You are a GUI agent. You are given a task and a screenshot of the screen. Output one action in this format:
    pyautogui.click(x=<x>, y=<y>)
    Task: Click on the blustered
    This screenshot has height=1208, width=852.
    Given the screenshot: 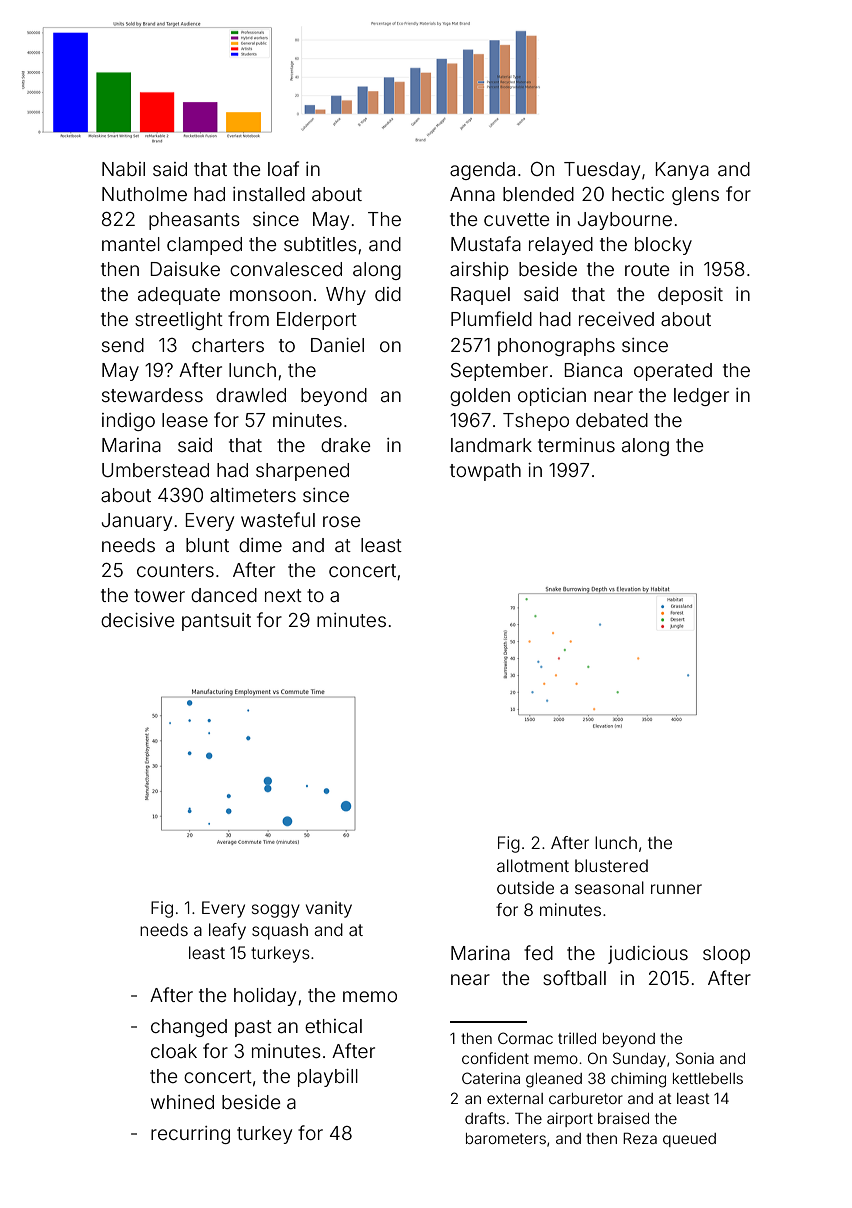 What is the action you would take?
    pyautogui.click(x=611, y=865)
